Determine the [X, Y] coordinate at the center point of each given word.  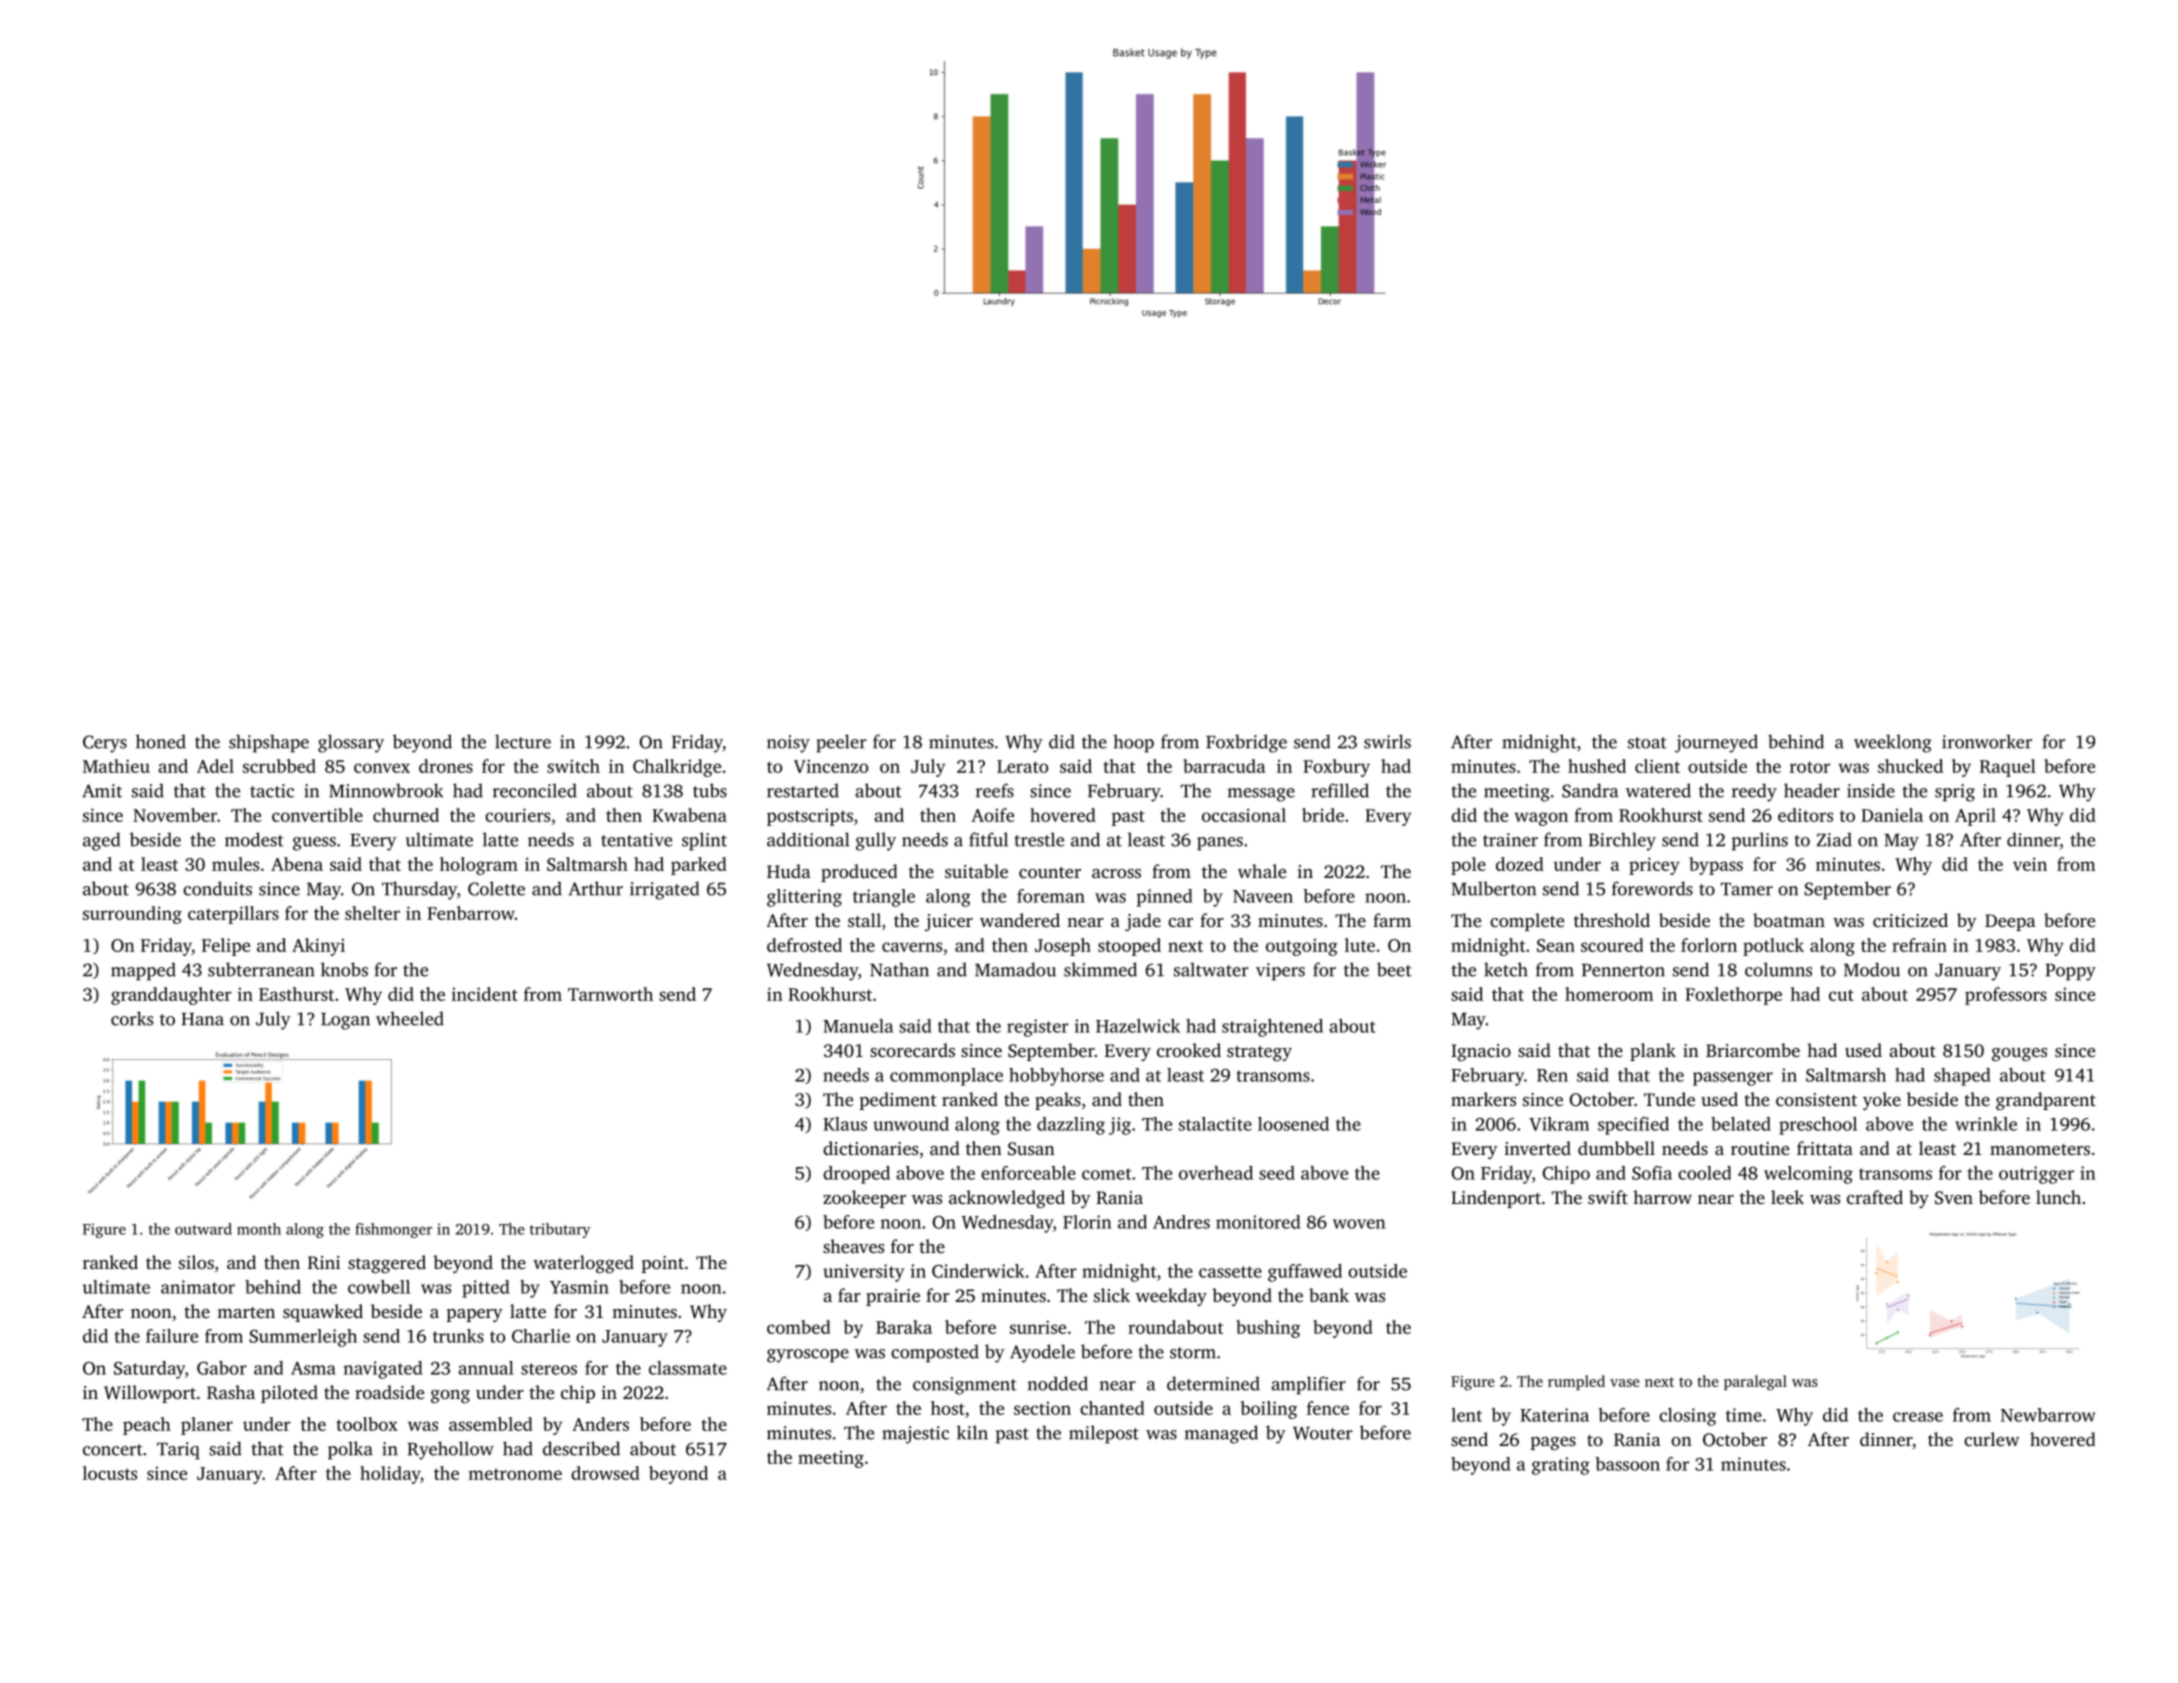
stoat [1647, 743]
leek [1787, 1197]
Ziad [1834, 839]
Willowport [150, 1394]
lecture [523, 741]
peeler [841, 743]
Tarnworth [610, 994]
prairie [893, 1297]
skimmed [1100, 969]
